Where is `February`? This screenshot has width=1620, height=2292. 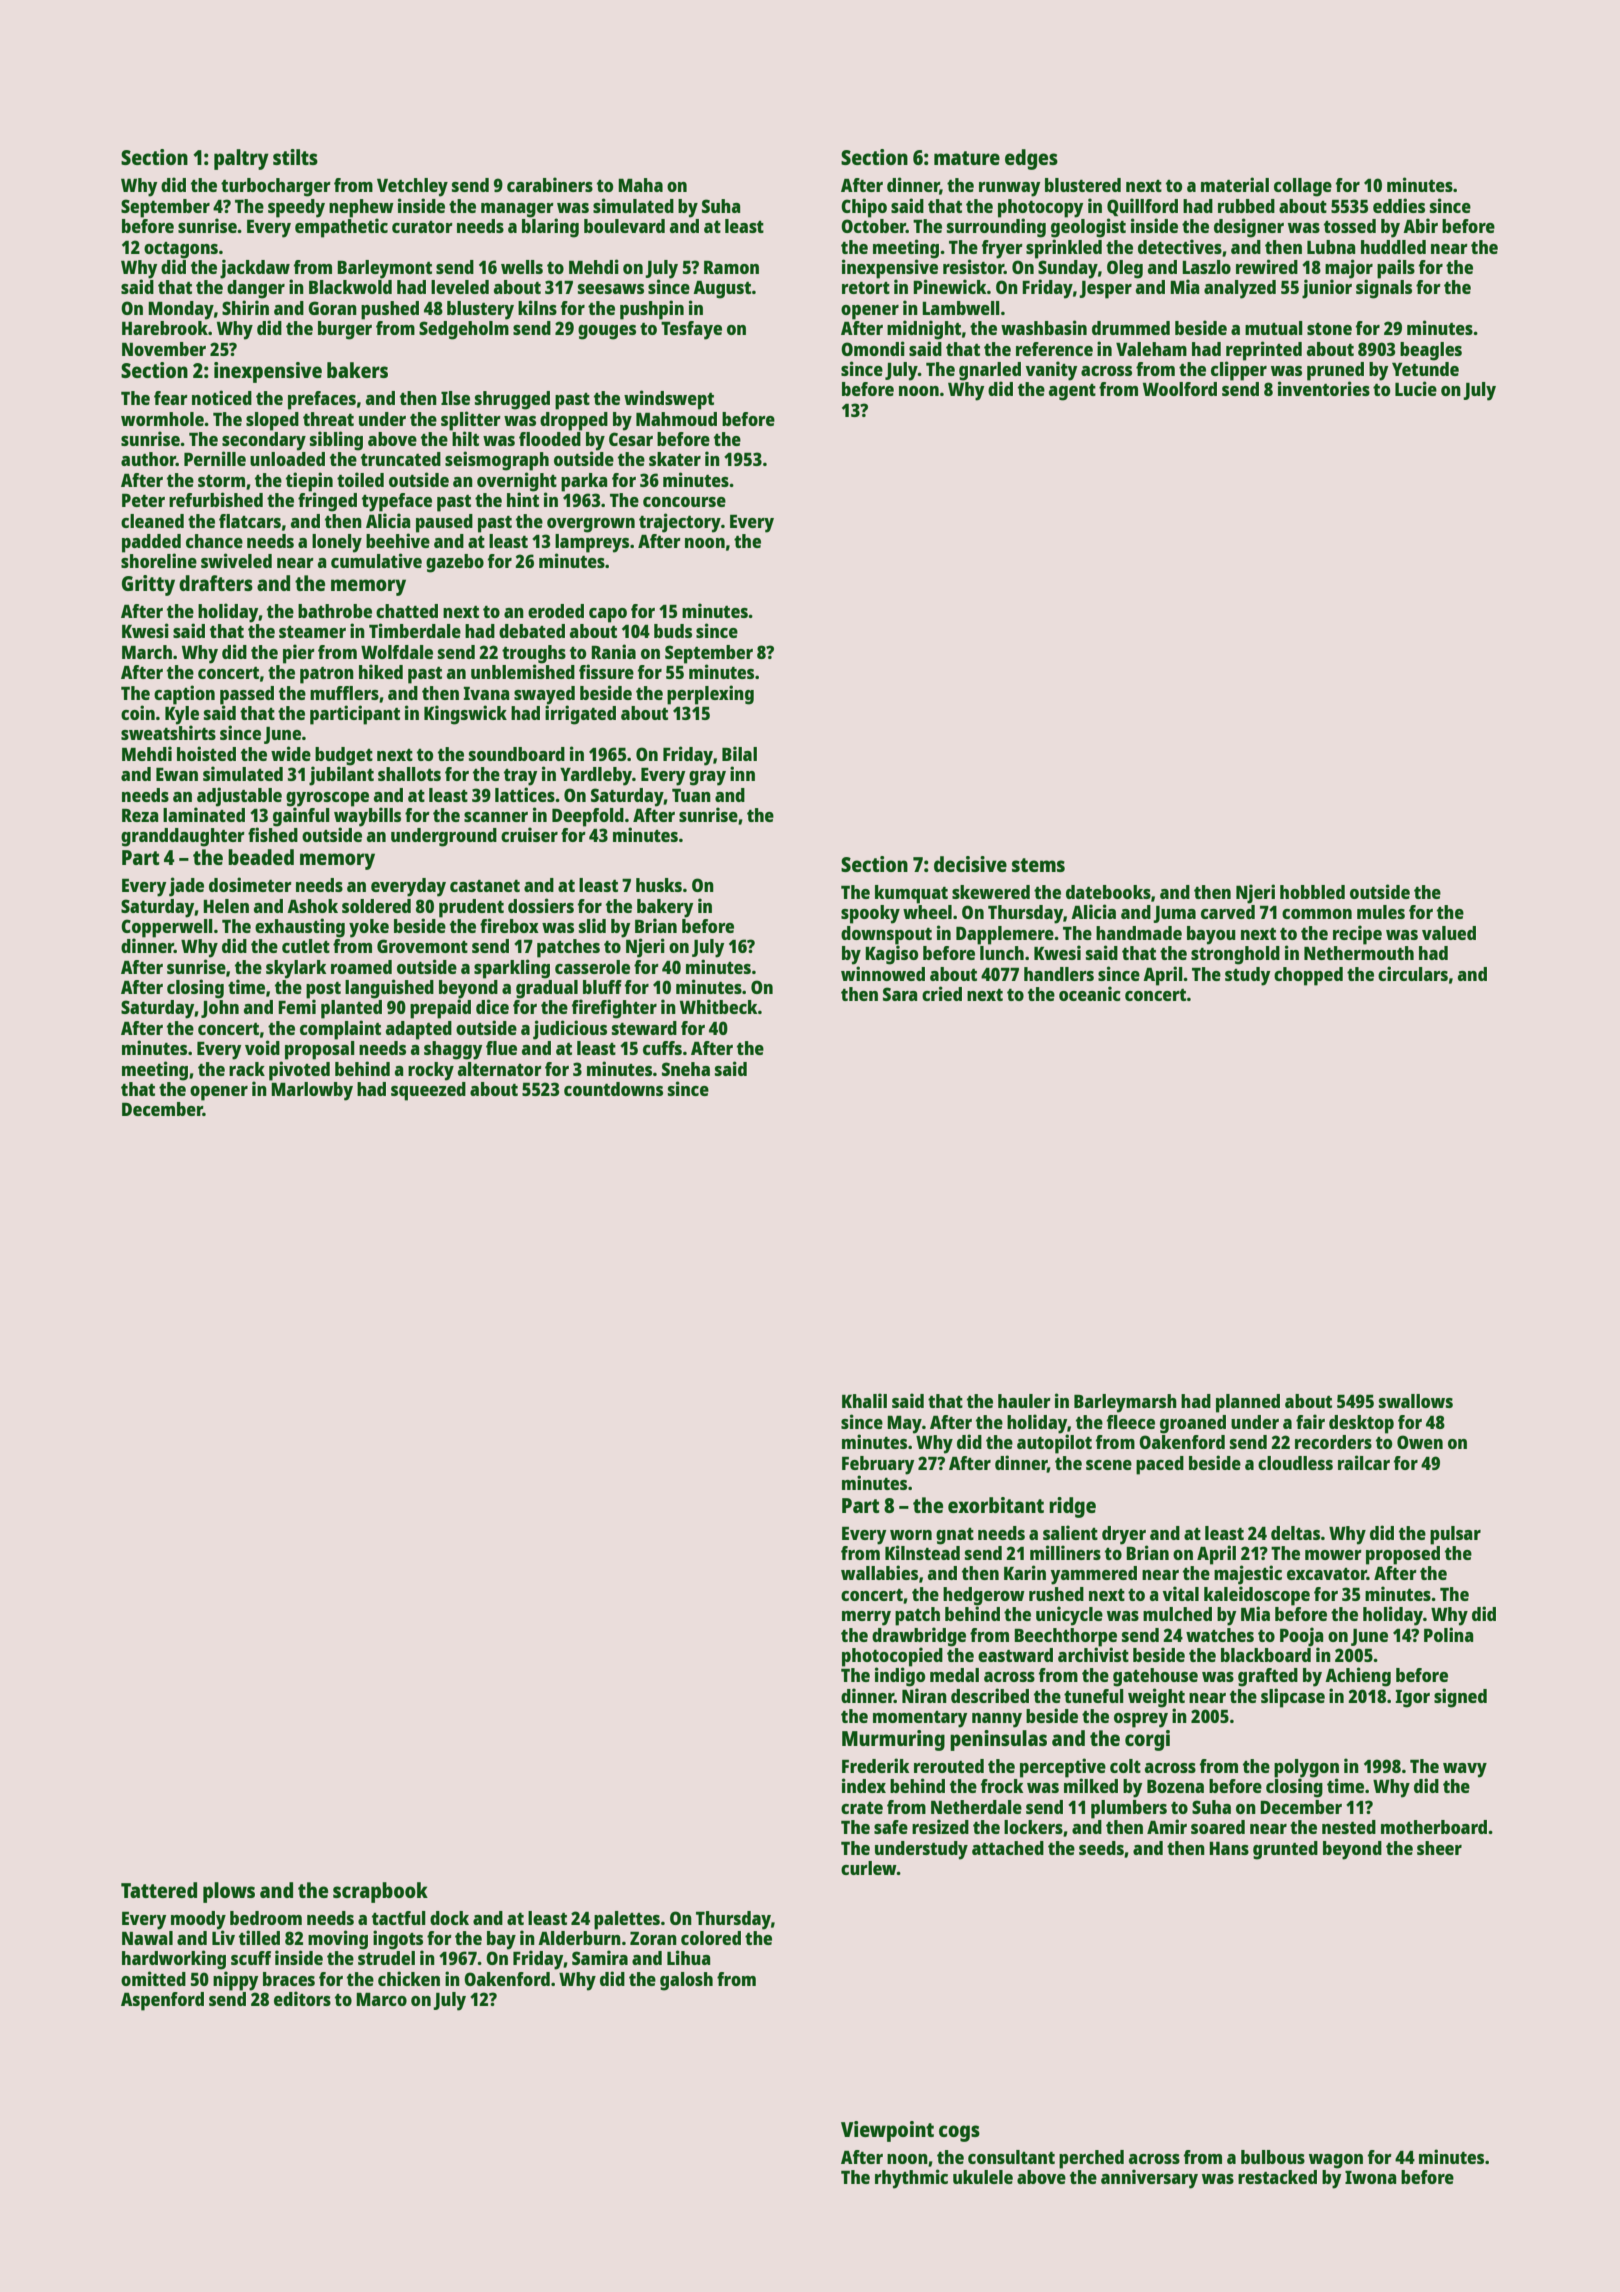
February is located at coordinates (878, 1465).
